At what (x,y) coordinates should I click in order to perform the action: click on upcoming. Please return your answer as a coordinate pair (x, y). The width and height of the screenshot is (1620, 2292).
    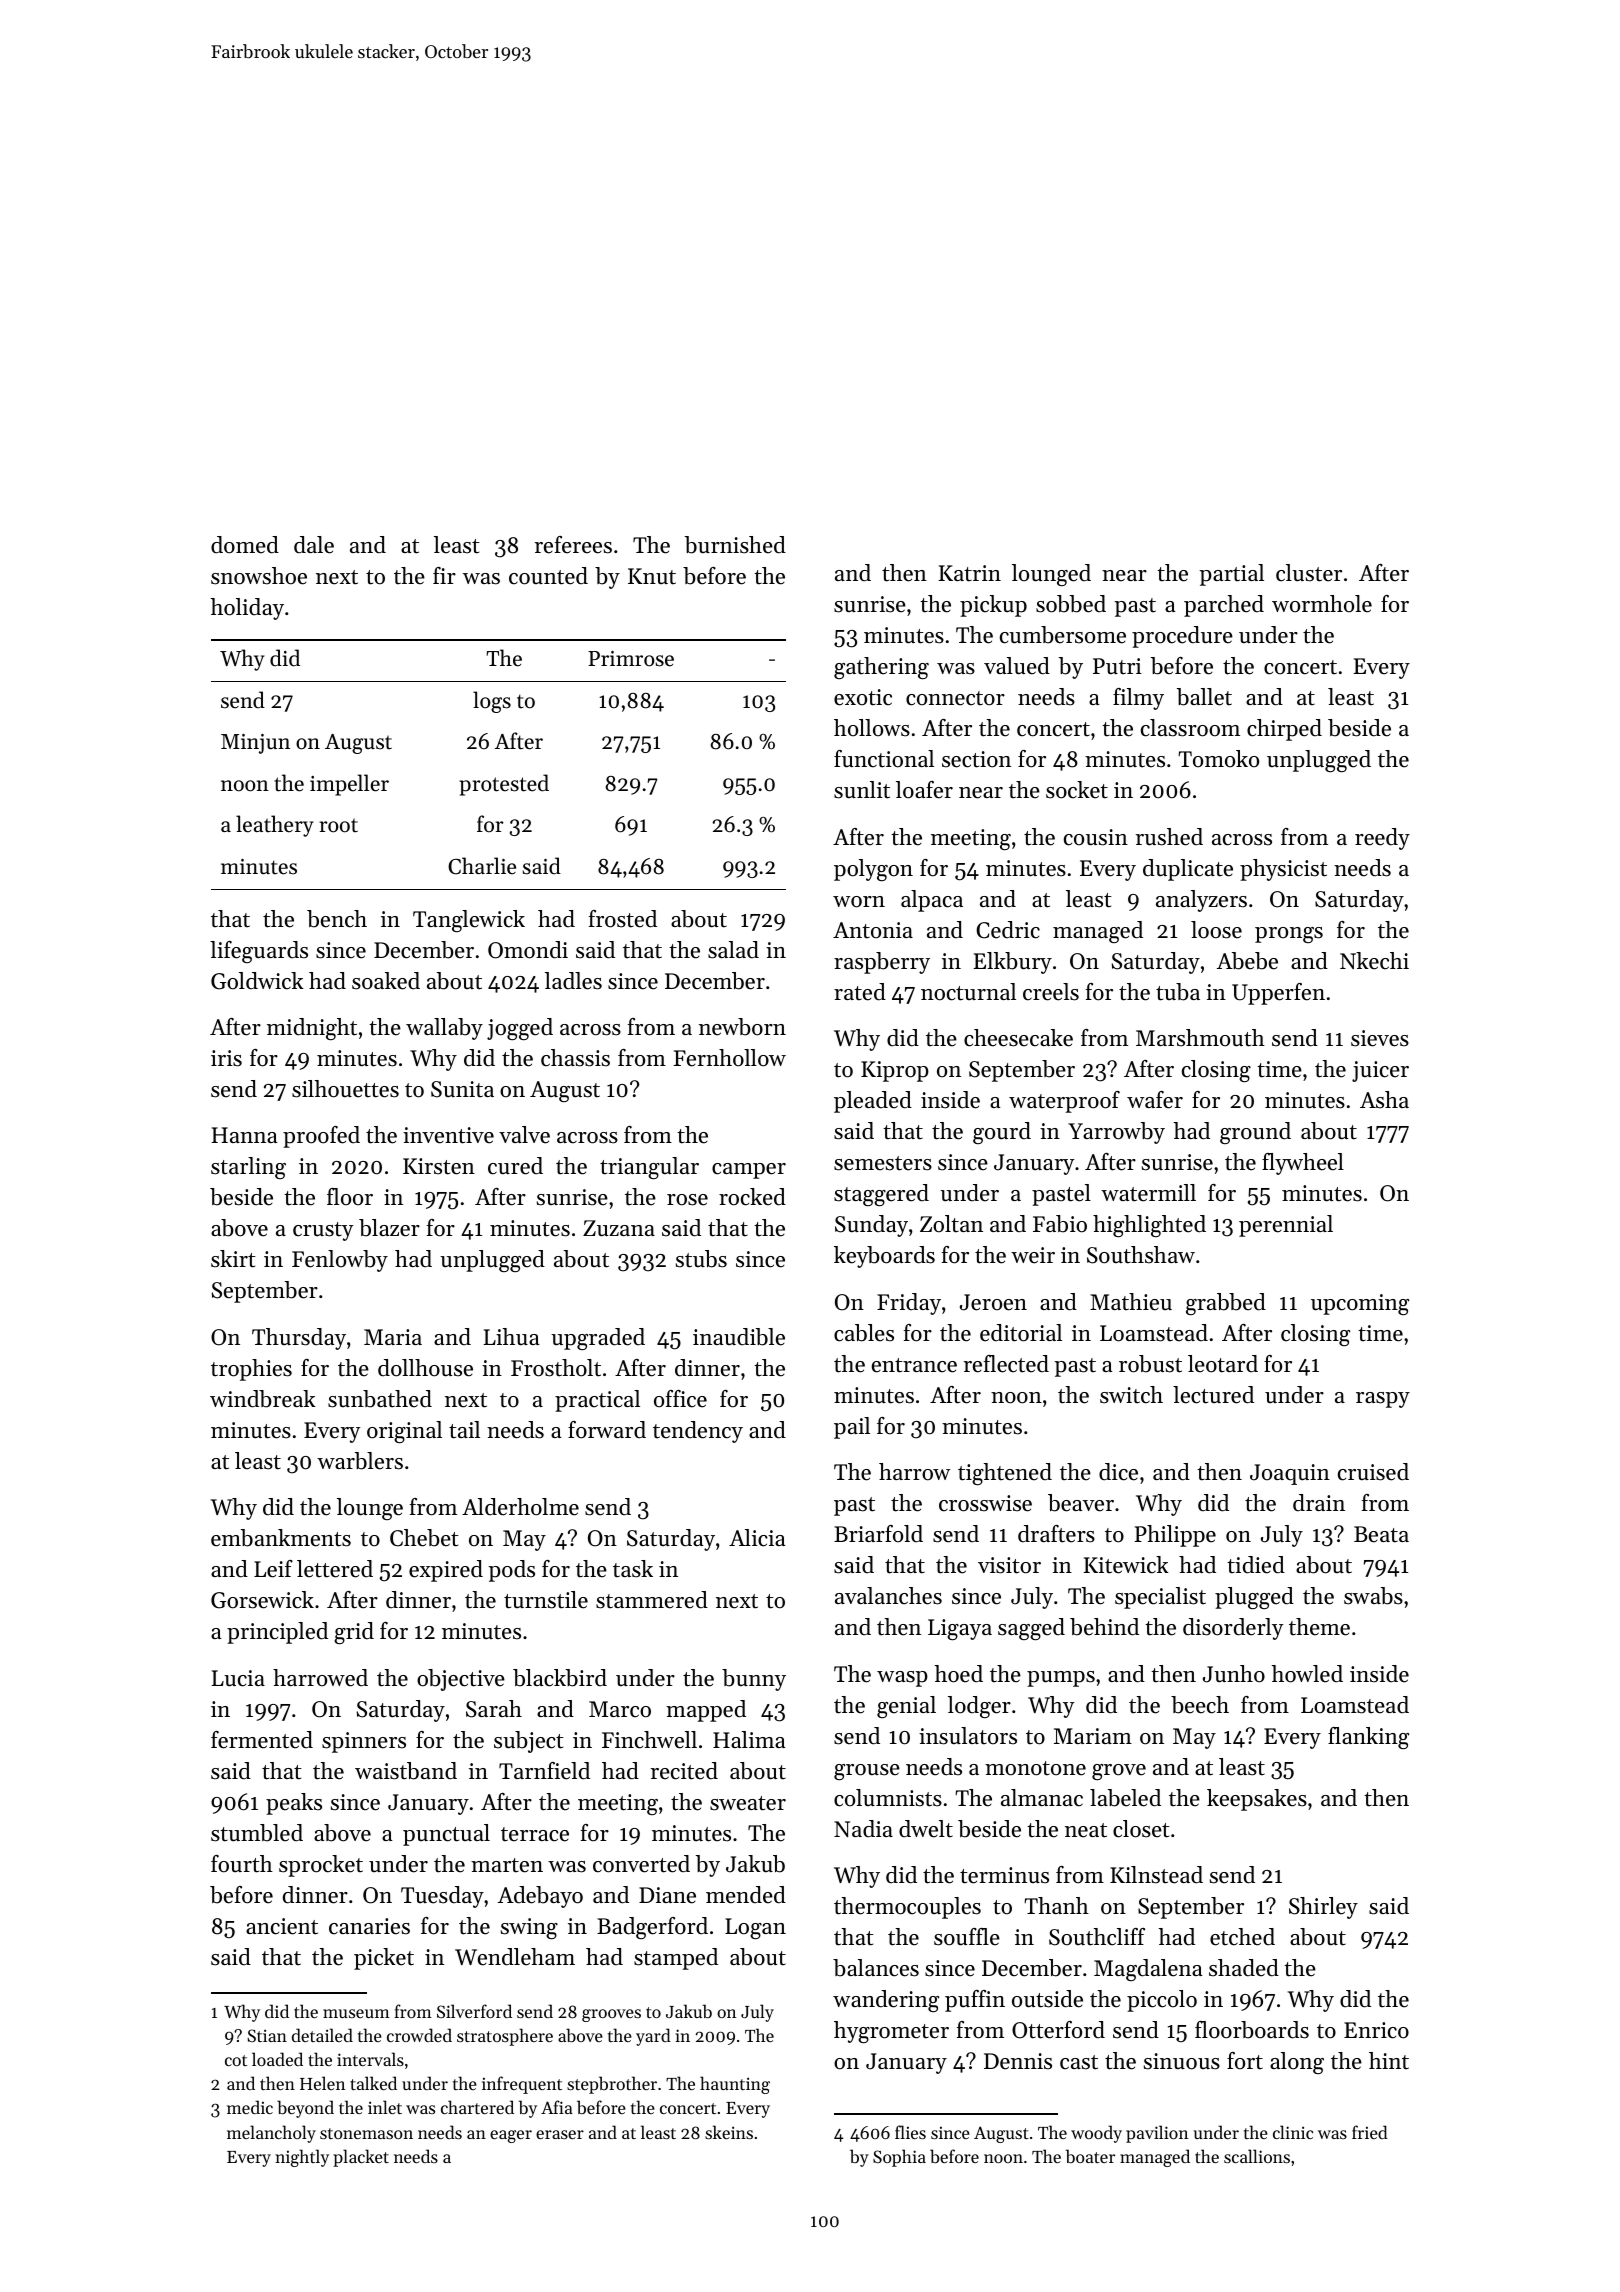
    Looking at the image, I should click on (1360, 1304).
